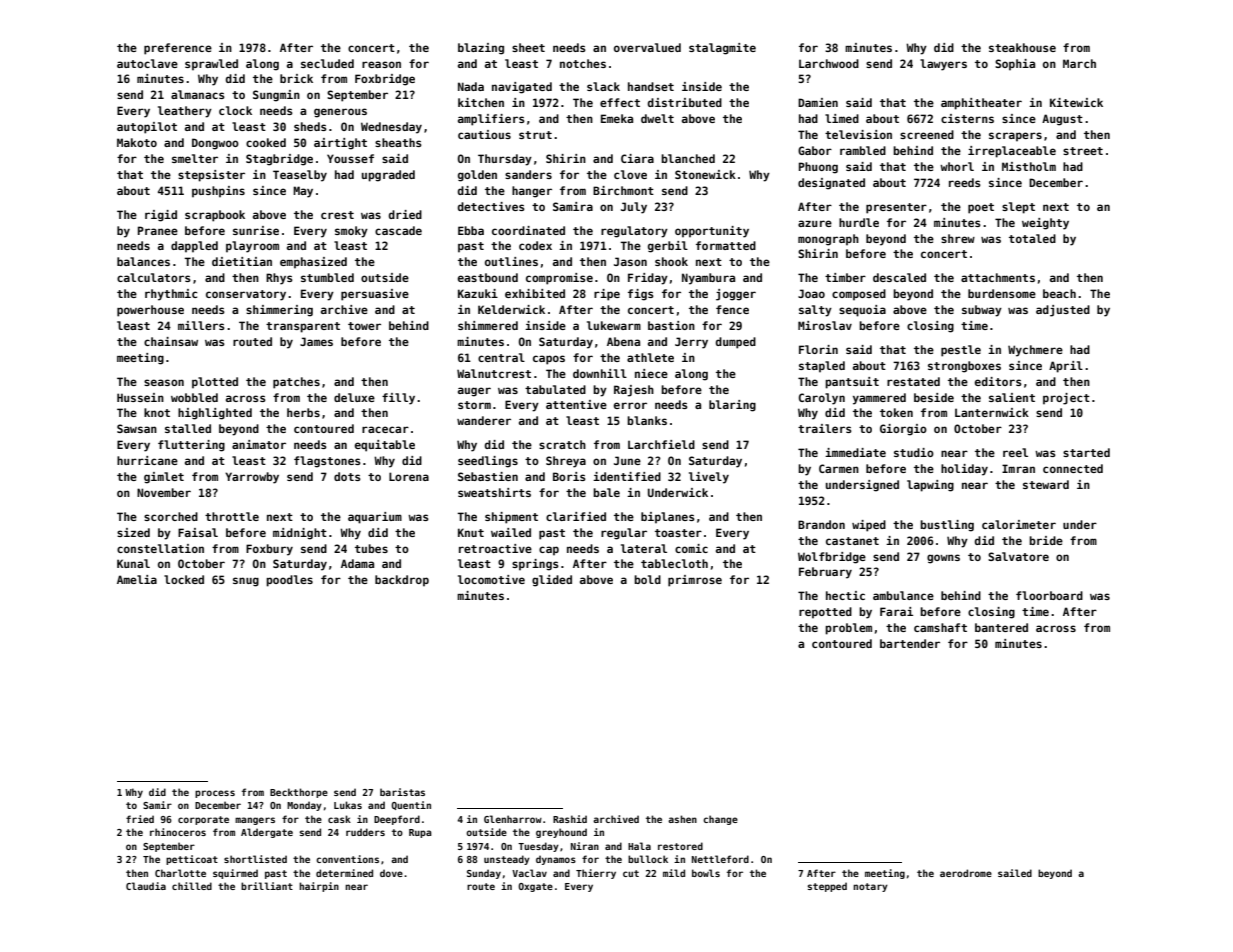 The width and height of the page is (1233, 952). I want to click on bantered, so click(1001, 627).
